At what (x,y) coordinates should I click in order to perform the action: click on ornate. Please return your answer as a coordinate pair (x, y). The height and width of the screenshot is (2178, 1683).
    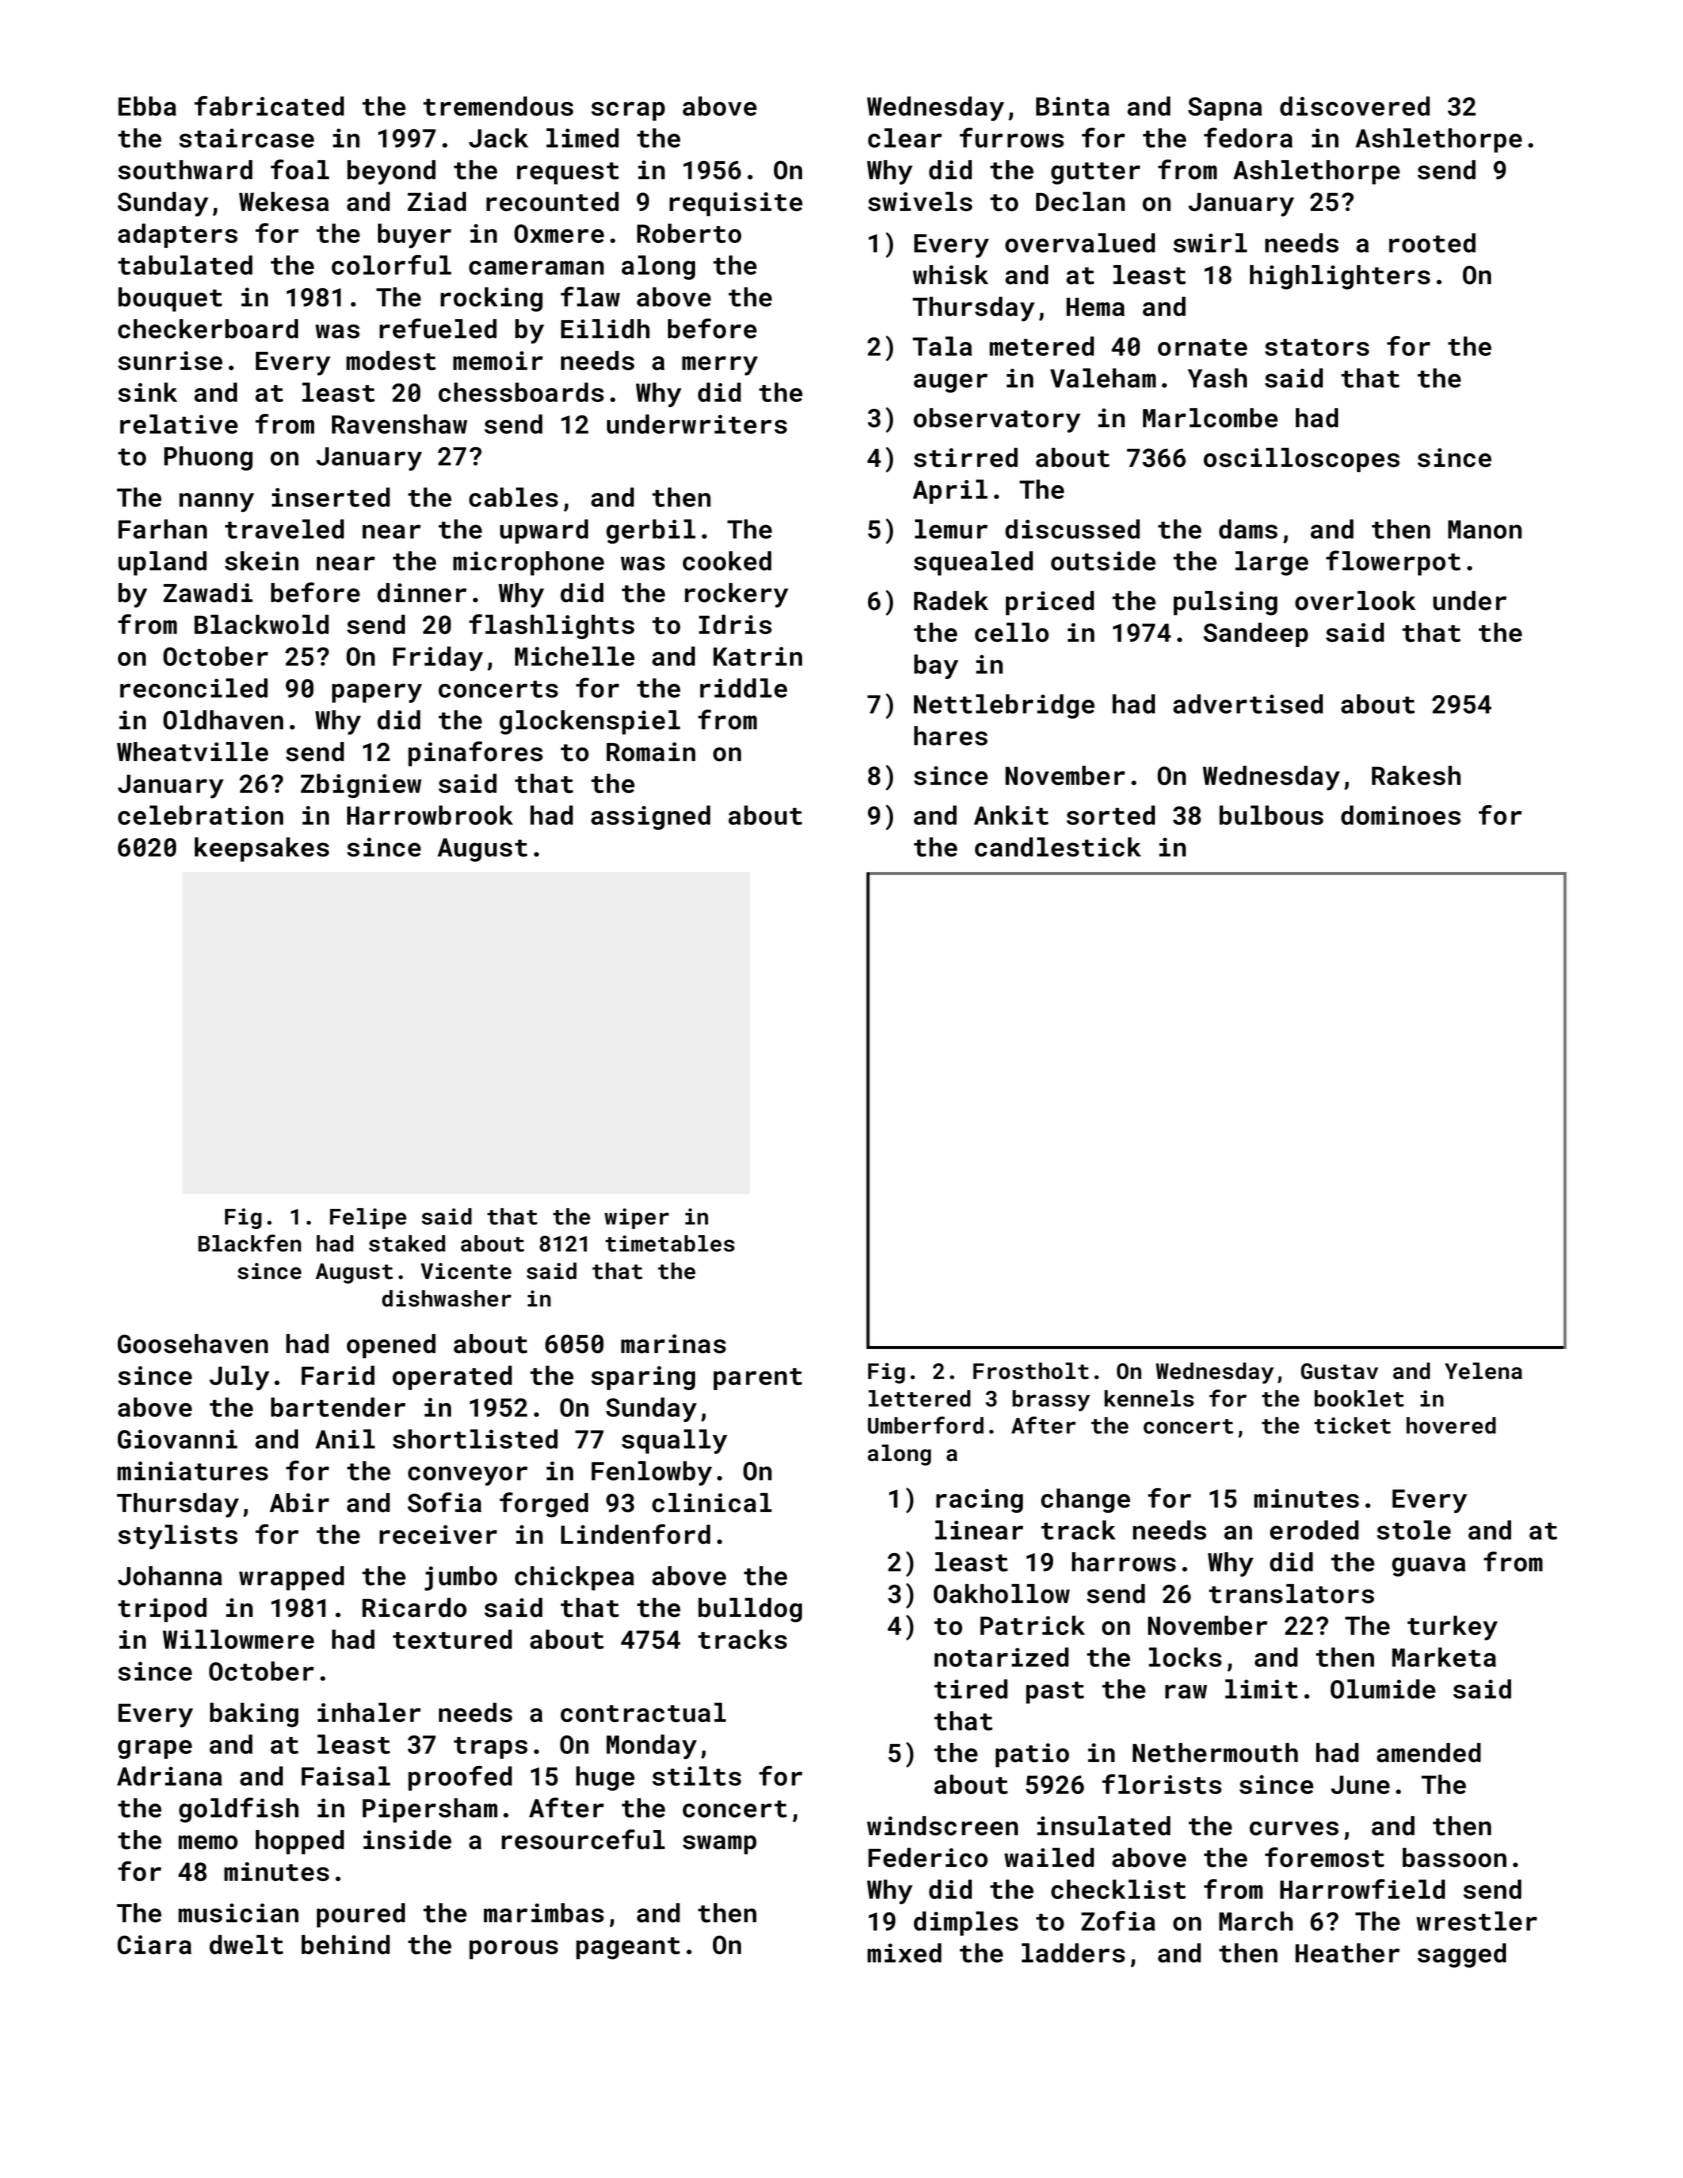
    Looking at the image, I should click on (1202, 347).
